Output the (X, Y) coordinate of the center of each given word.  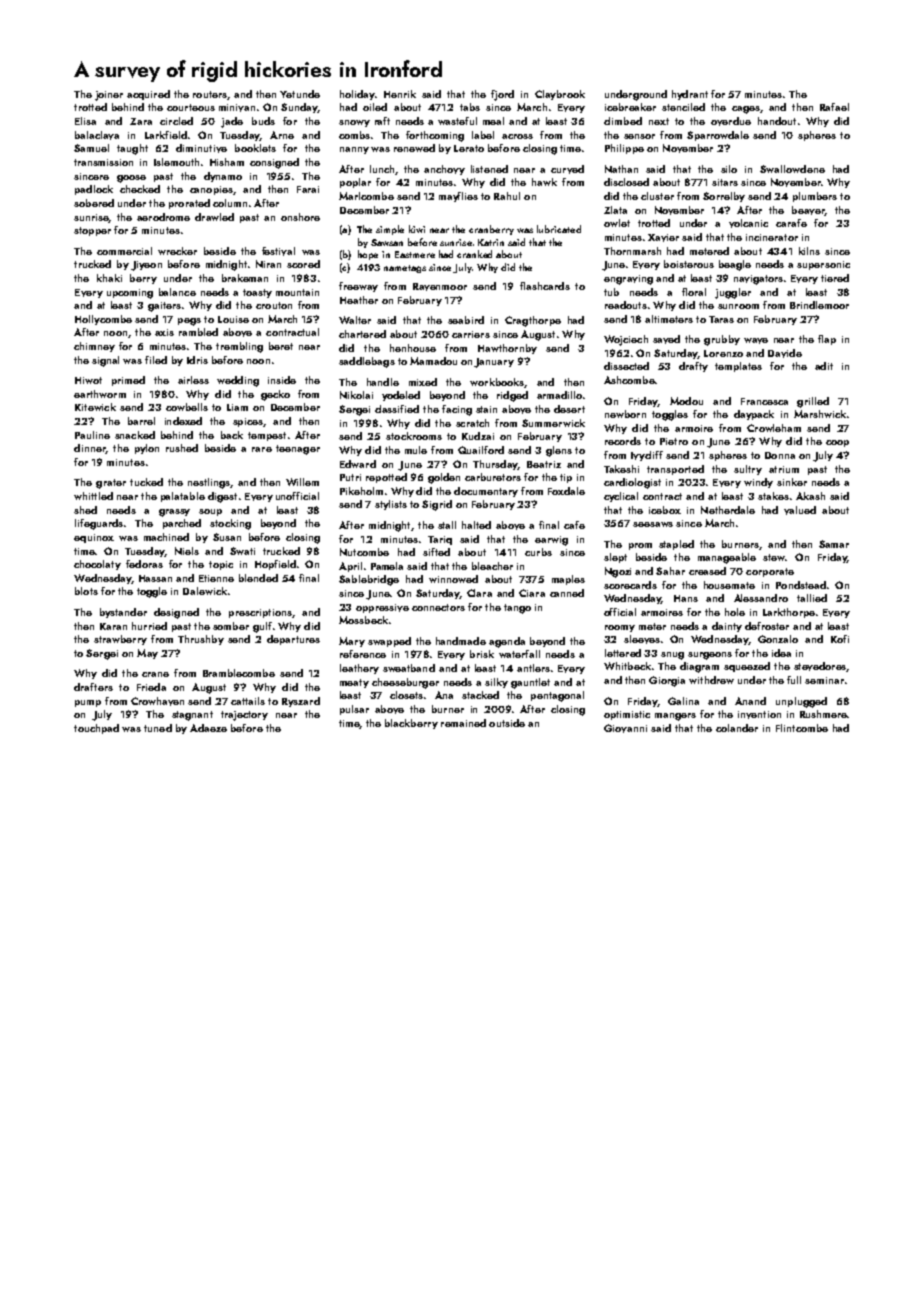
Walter (355, 320)
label (483, 135)
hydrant (690, 95)
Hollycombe (103, 320)
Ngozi (618, 572)
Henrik (400, 94)
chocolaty (97, 565)
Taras (721, 319)
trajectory (244, 716)
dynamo (223, 177)
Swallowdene (792, 169)
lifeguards (99, 524)
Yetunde (300, 94)
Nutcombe (364, 552)
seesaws (653, 524)
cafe (574, 525)
